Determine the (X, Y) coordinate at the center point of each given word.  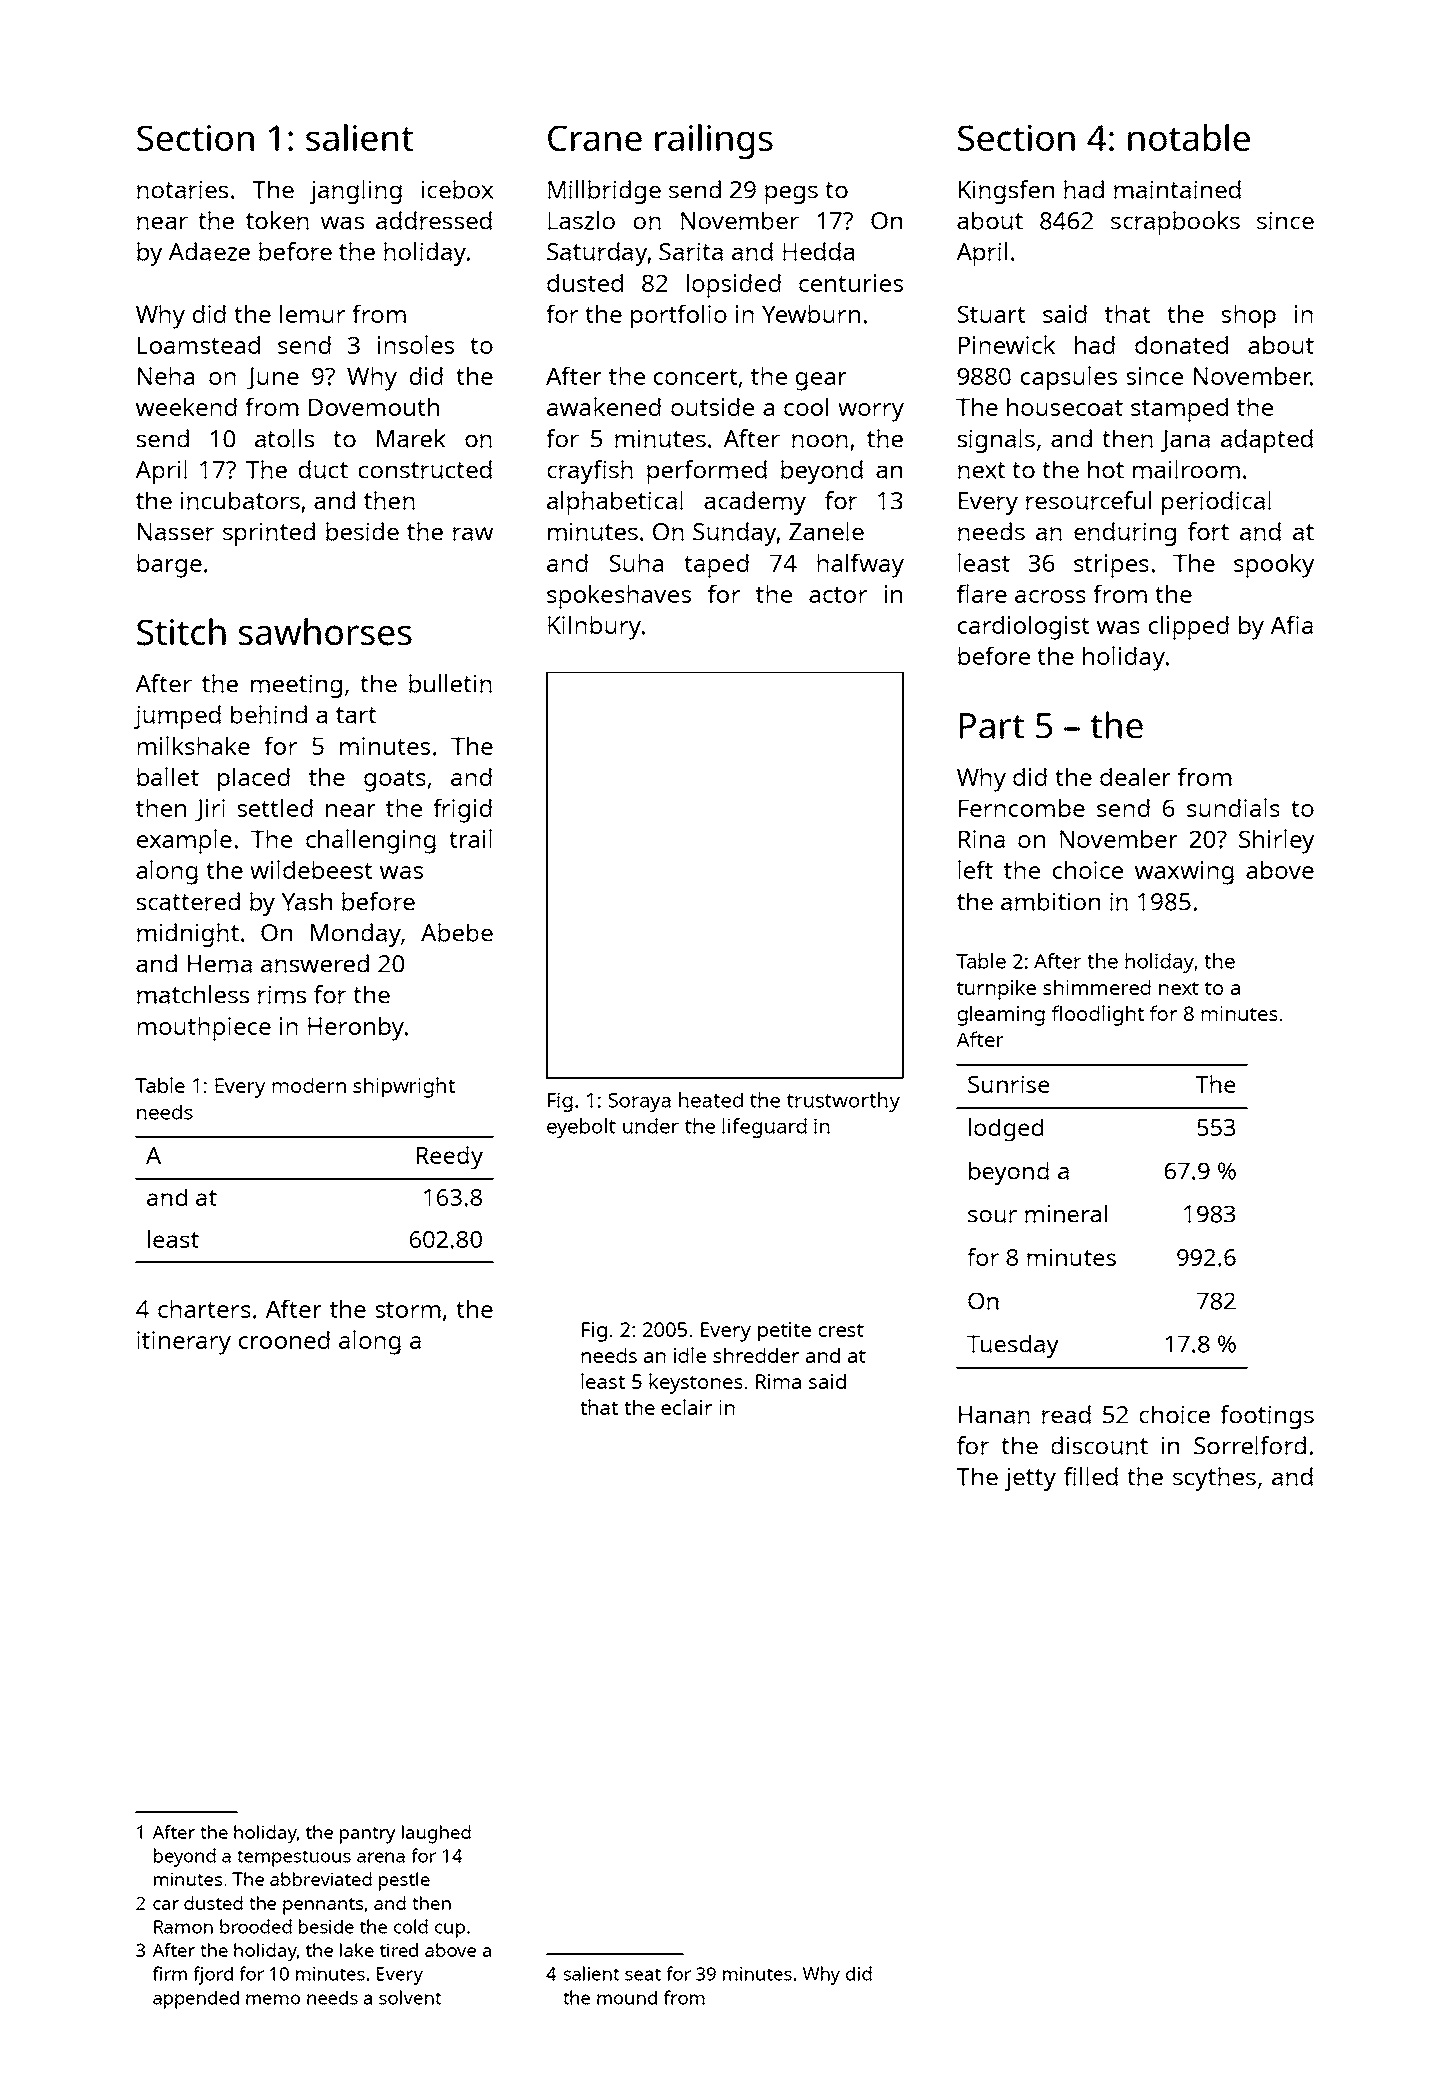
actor (838, 595)
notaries (182, 189)
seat (643, 1974)
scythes (1214, 1479)
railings (714, 141)
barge (169, 566)
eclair (686, 1407)
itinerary (184, 1343)
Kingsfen (1006, 192)
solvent (410, 1997)
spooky (1274, 565)
